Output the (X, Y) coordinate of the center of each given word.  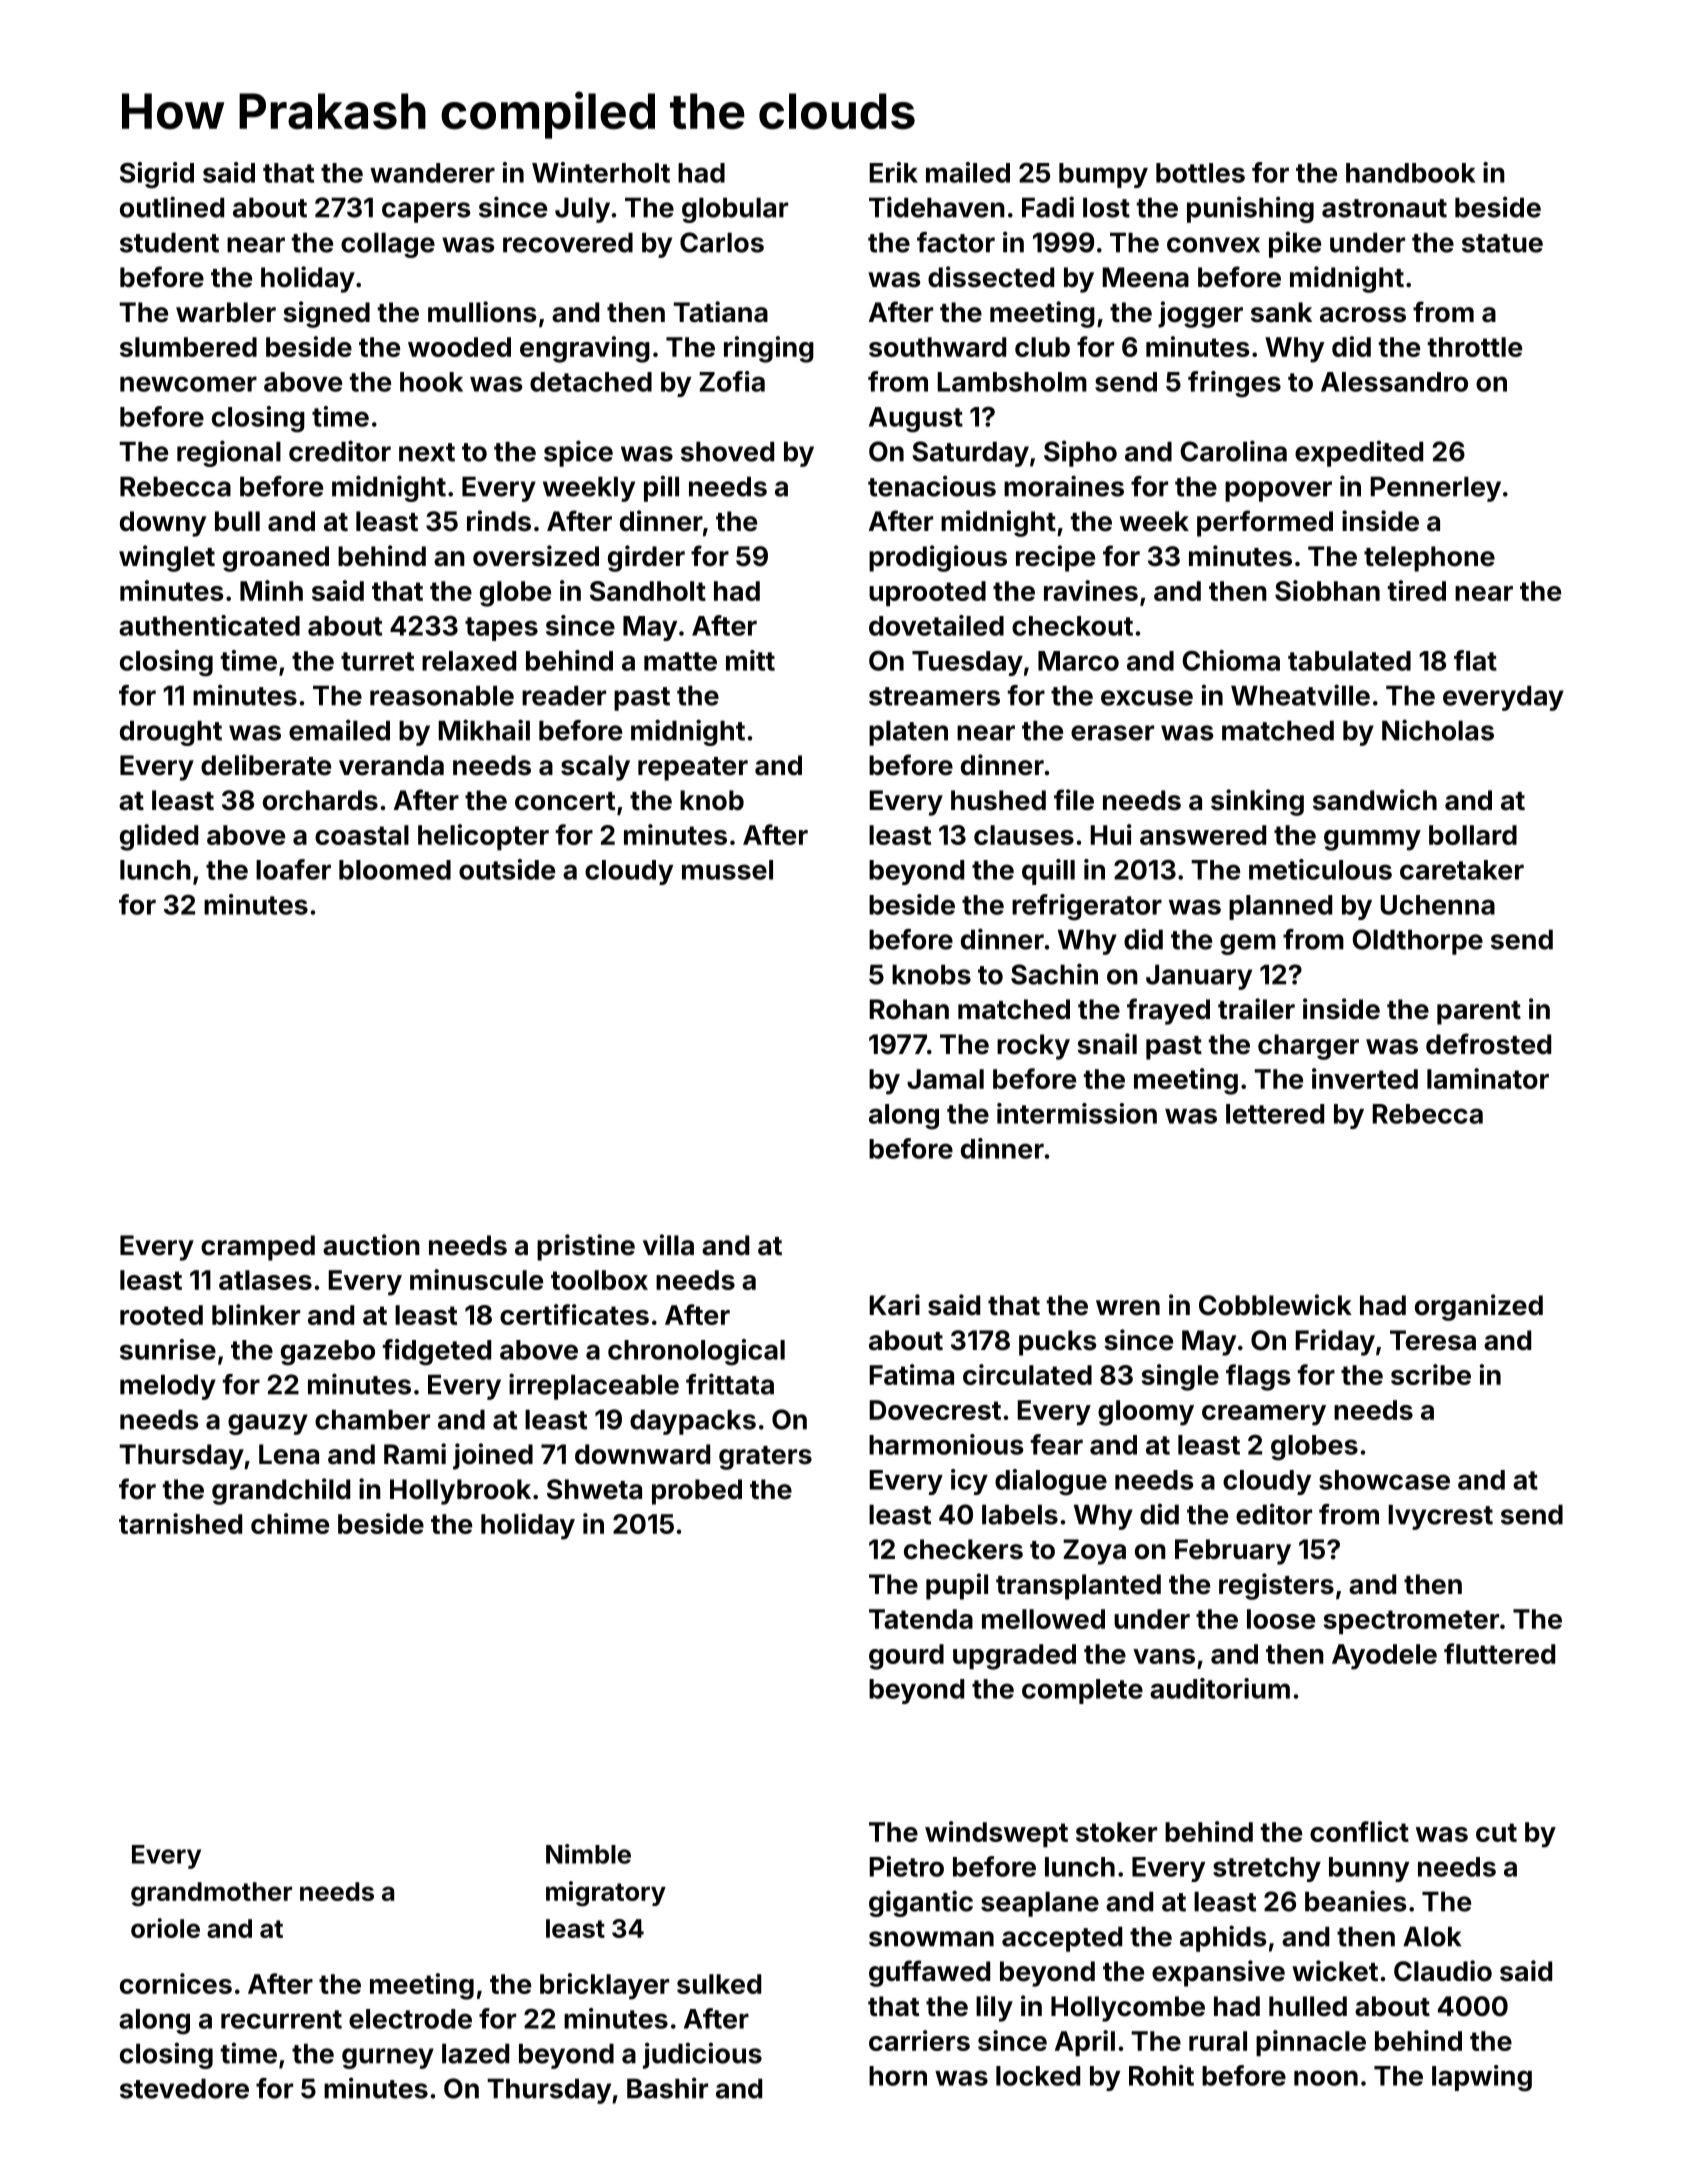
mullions (482, 312)
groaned (276, 559)
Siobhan (1327, 590)
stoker (1116, 1832)
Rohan (909, 1009)
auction (371, 1245)
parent (1479, 1013)
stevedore (184, 2088)
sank (1281, 312)
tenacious (932, 486)
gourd (906, 1657)
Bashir (667, 2088)
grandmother (211, 1894)
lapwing (1482, 2078)
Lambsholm (1012, 382)
